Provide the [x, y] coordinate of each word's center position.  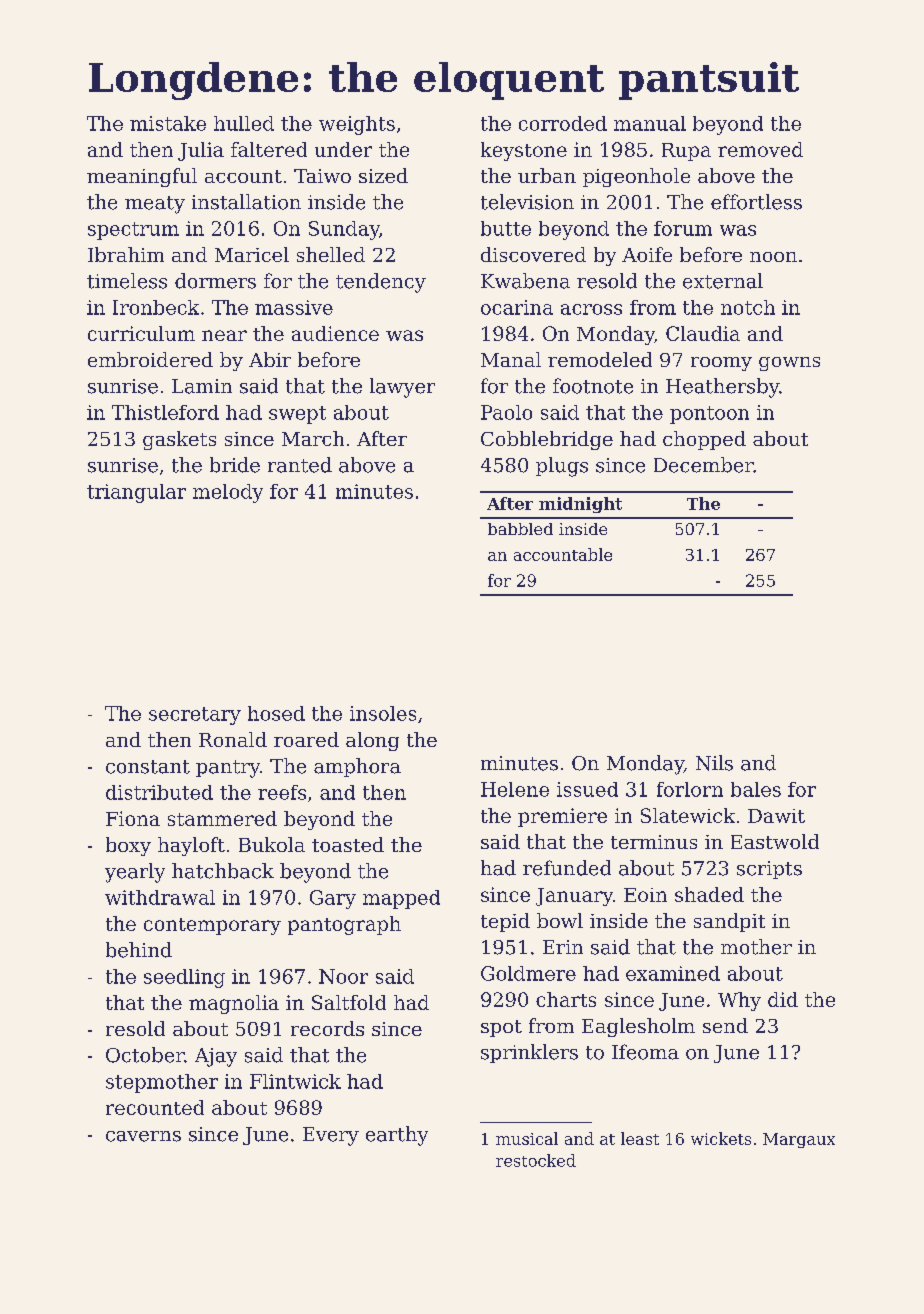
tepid [505, 922]
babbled [520, 529]
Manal [511, 359]
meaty [155, 205]
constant [148, 767]
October [145, 1055]
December [704, 465]
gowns [789, 364]
